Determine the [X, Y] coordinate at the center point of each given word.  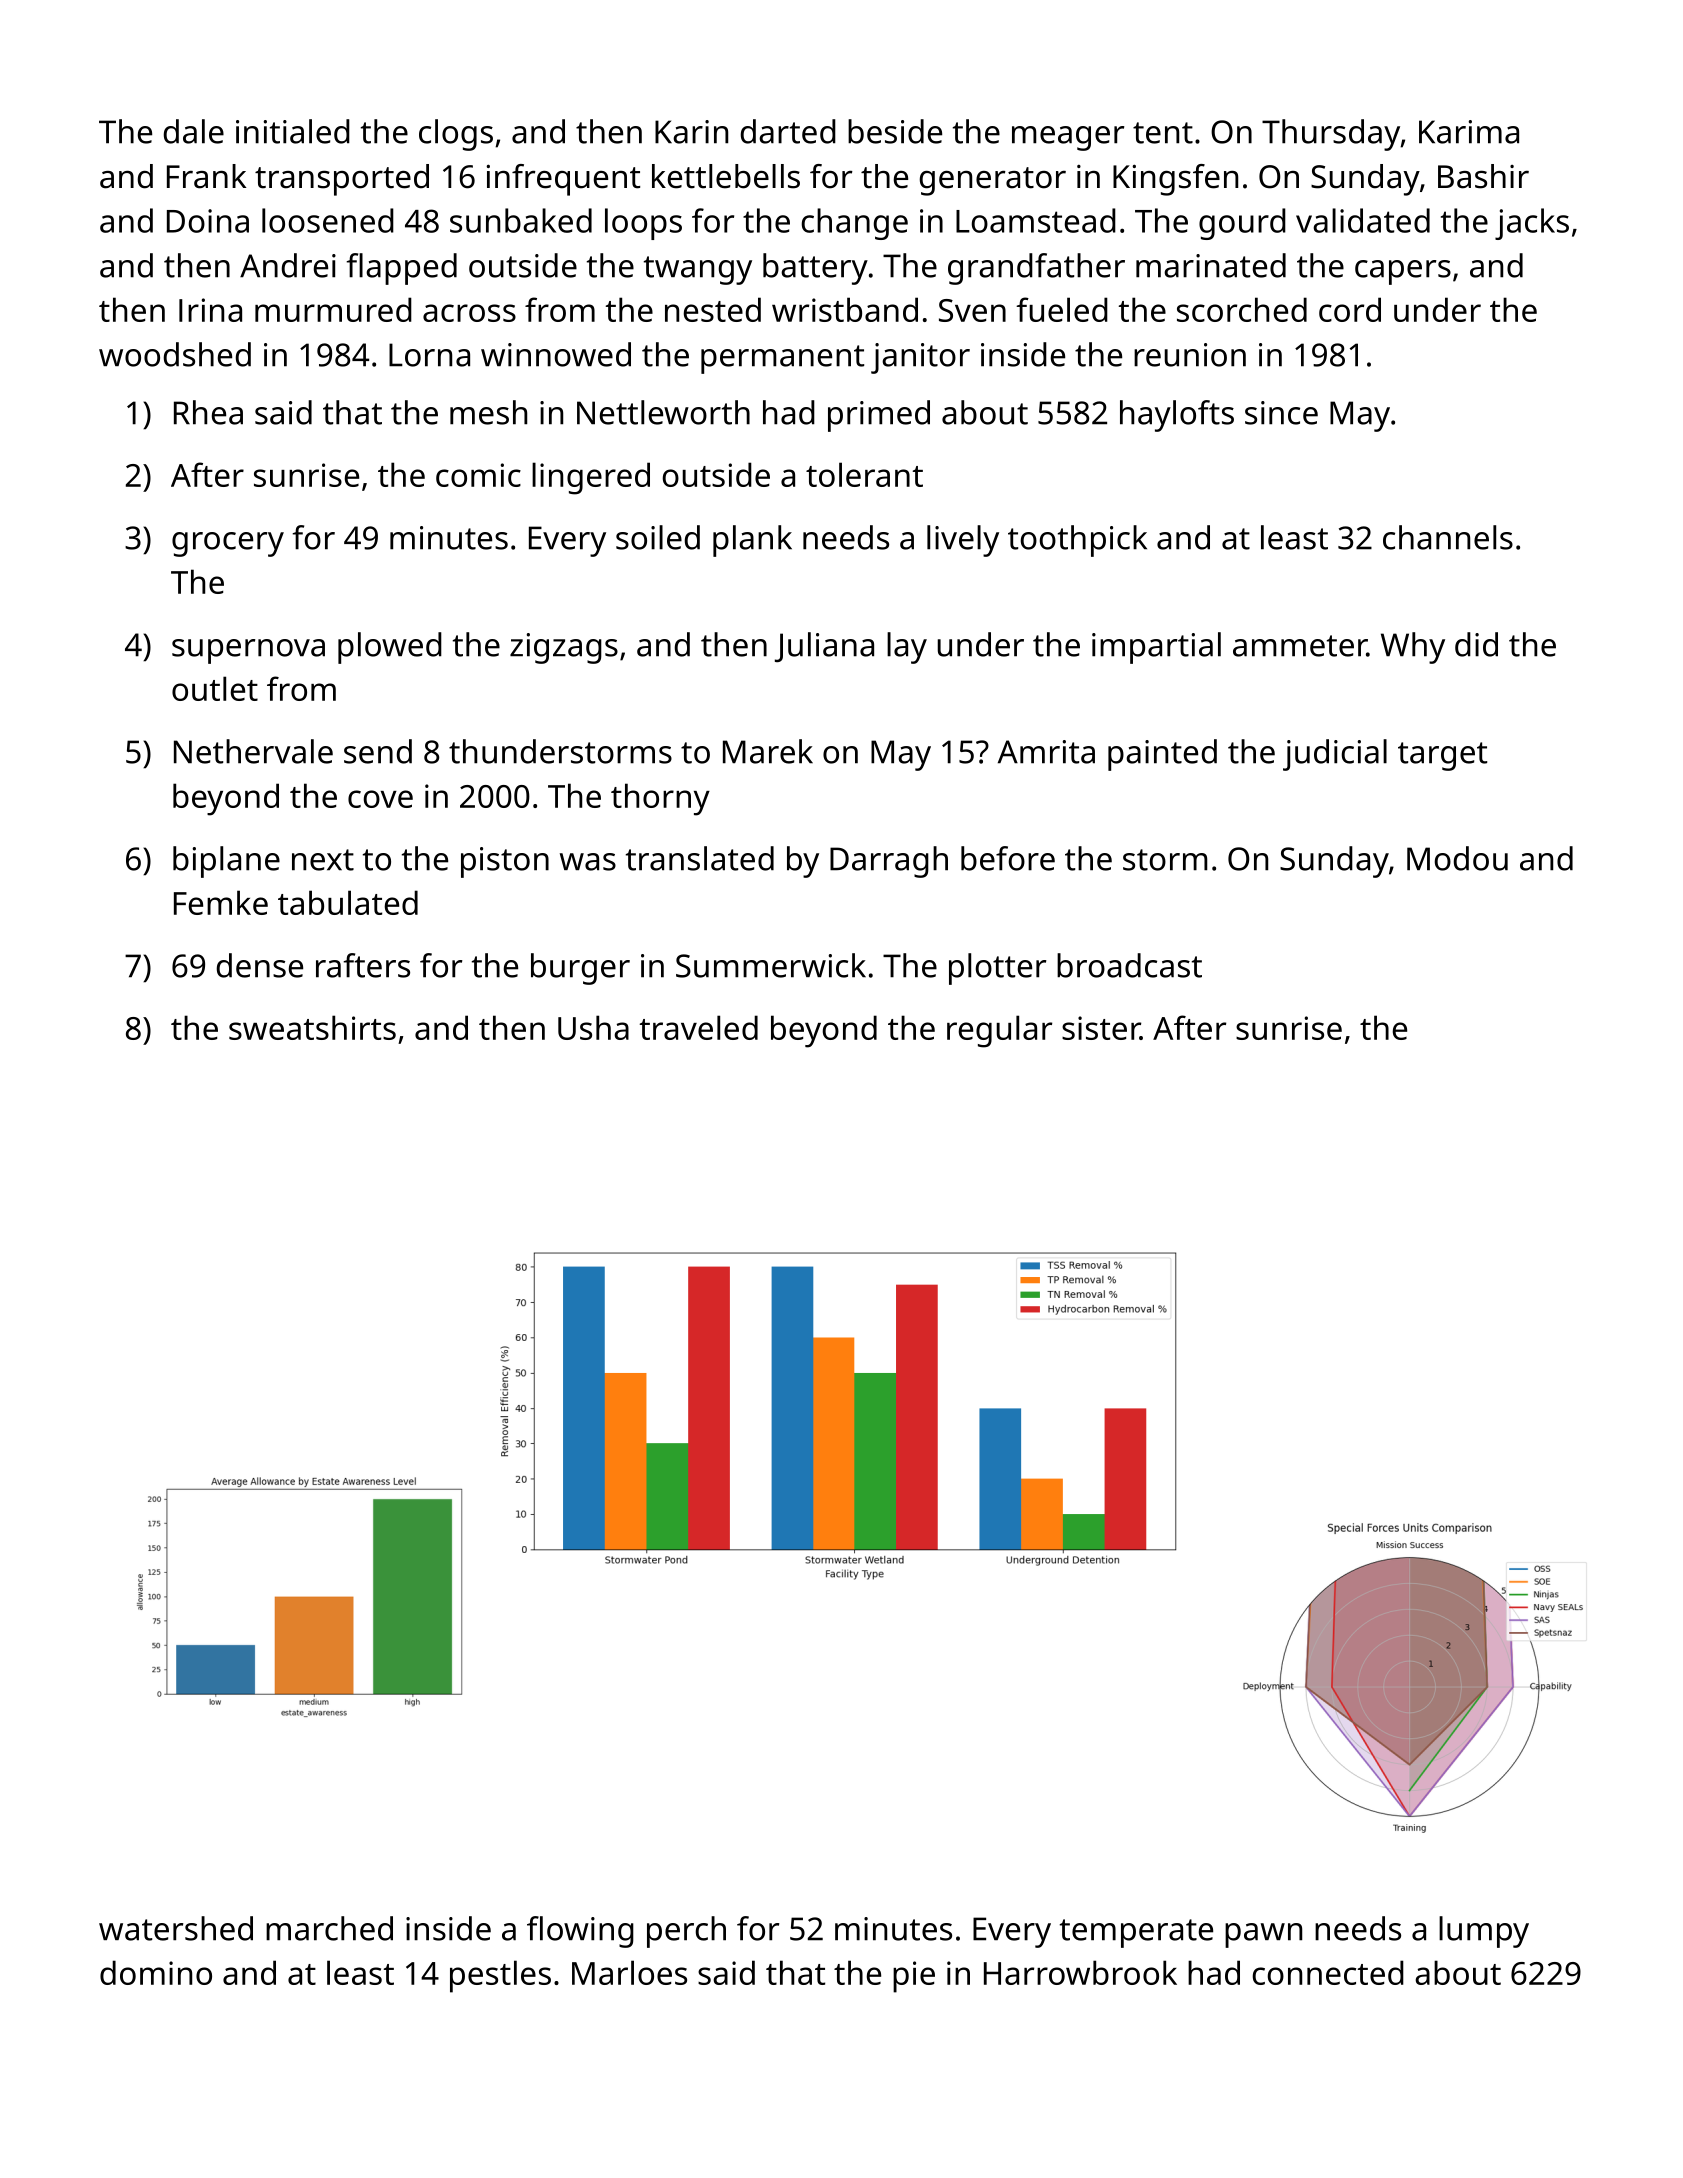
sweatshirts [312, 1027]
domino [156, 1972]
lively [963, 541]
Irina [210, 310]
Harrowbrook [1080, 1972]
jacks [1532, 224]
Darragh [889, 862]
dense [260, 965]
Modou [1457, 858]
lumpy [1484, 1932]
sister [1101, 1028]
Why [1413, 648]
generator [992, 181]
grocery [228, 544]
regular [999, 1031]
